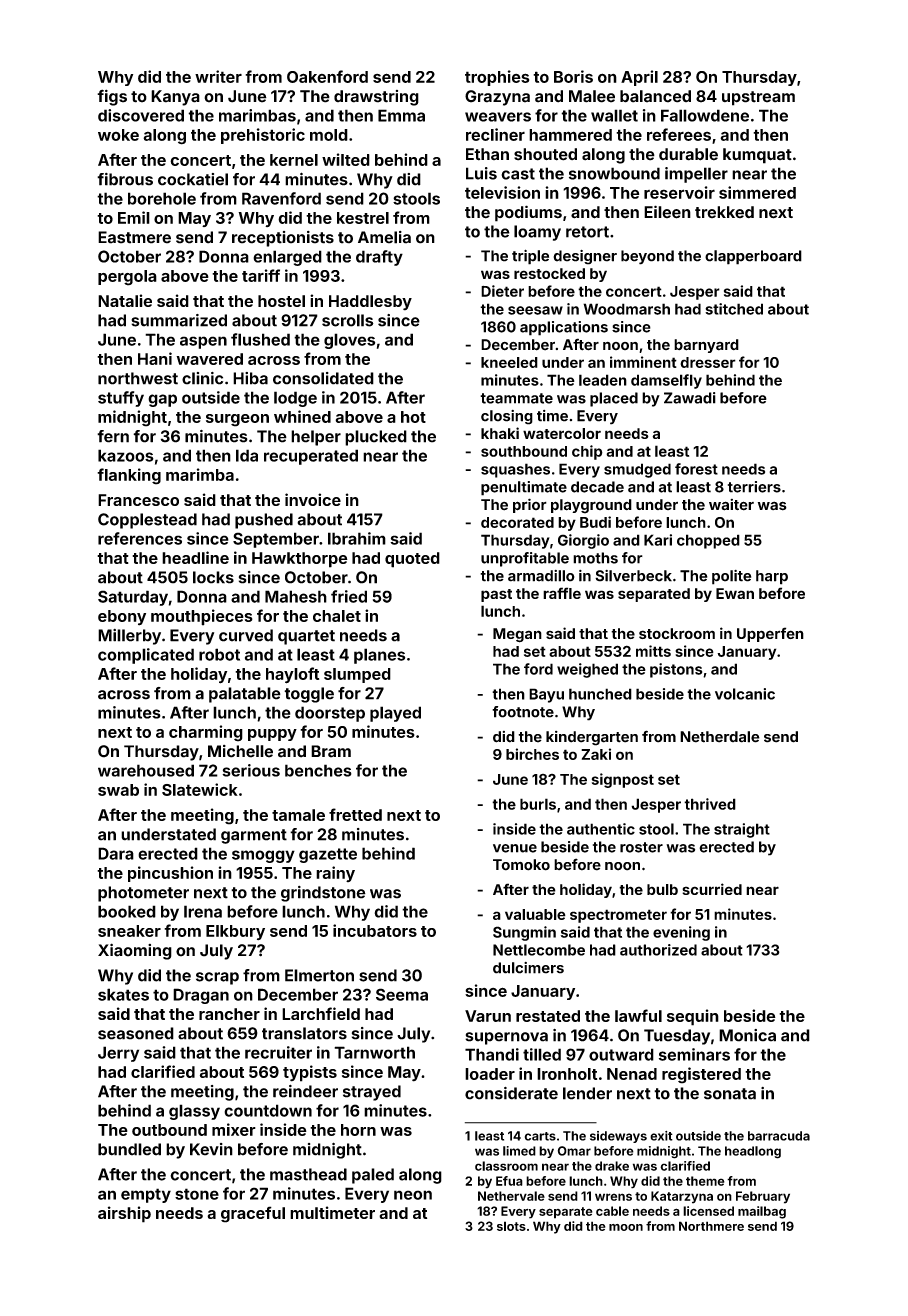 The image size is (908, 1316). What do you see at coordinates (632, 1074) in the image?
I see `Nenad` at bounding box center [632, 1074].
